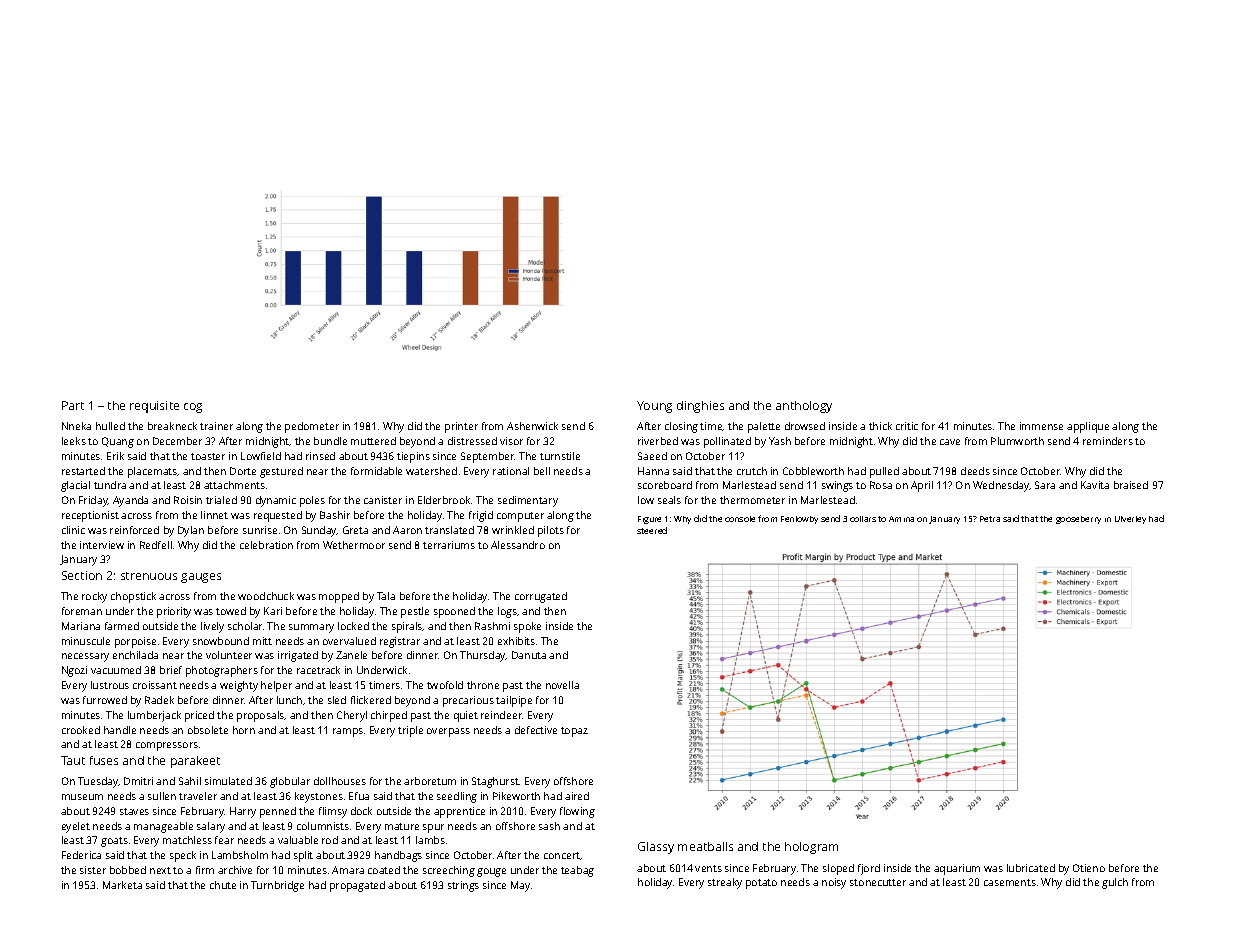  Describe the element at coordinates (260, 530) in the document. I see `sunrise` at that location.
